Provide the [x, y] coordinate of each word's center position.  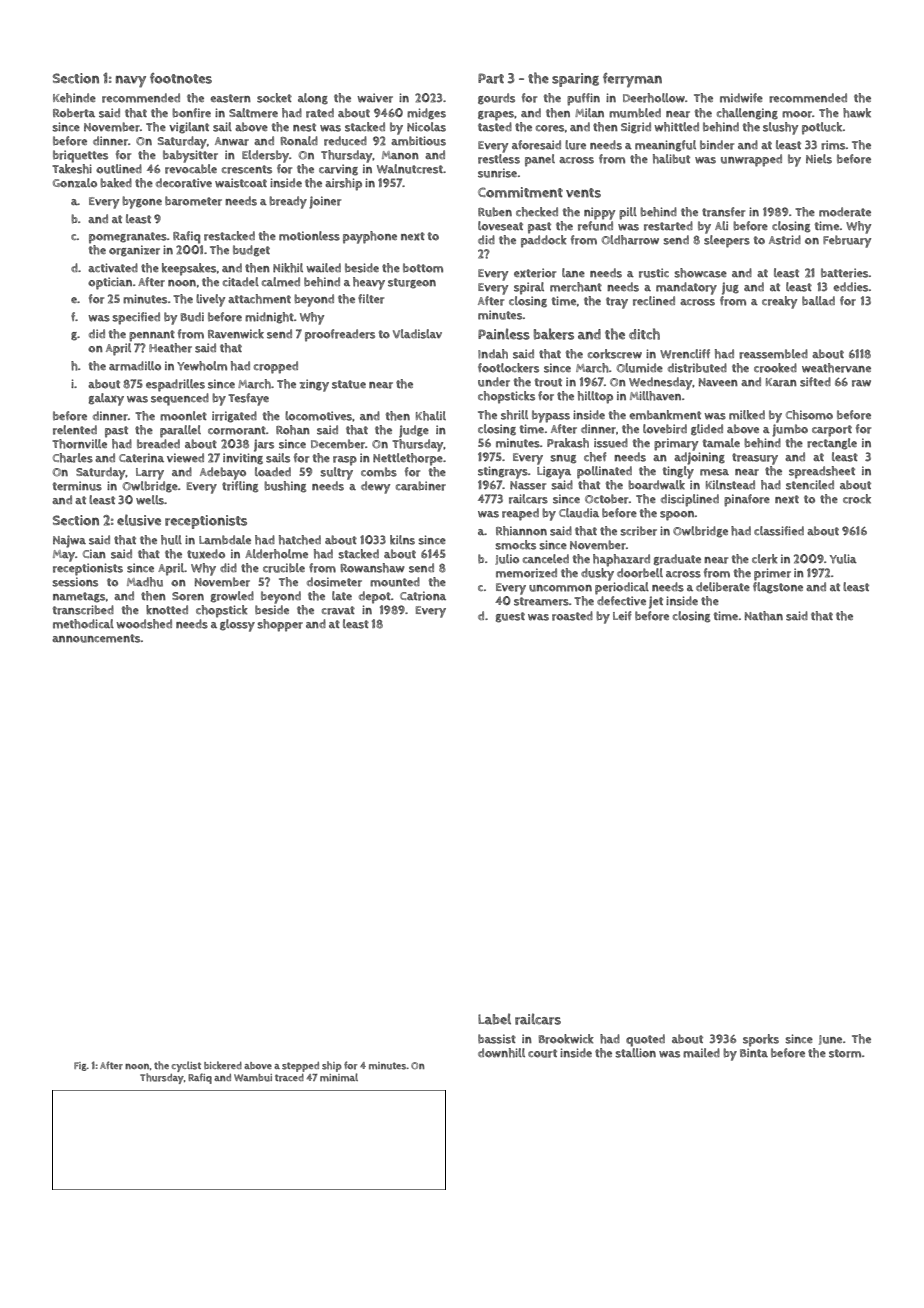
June [830, 1040]
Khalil [431, 416]
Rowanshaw [373, 568]
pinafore [747, 500]
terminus [77, 486]
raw [861, 383]
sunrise [497, 173]
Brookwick [566, 1039]
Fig [80, 1066]
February [847, 241]
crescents [247, 169]
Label [494, 1019]
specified [136, 318]
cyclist [186, 1066]
